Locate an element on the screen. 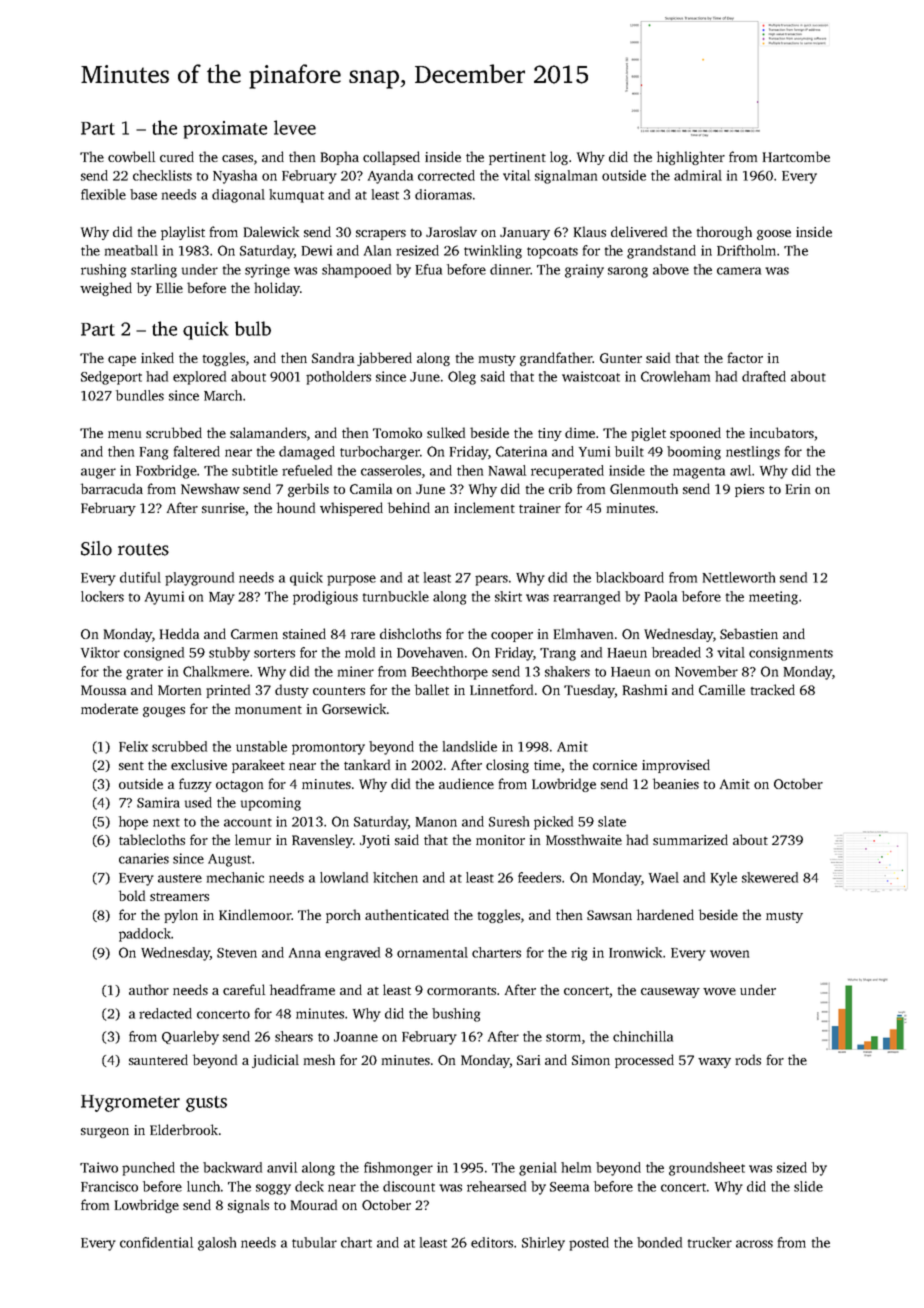 This screenshot has width=924, height=1308. explored is located at coordinates (199, 378).
